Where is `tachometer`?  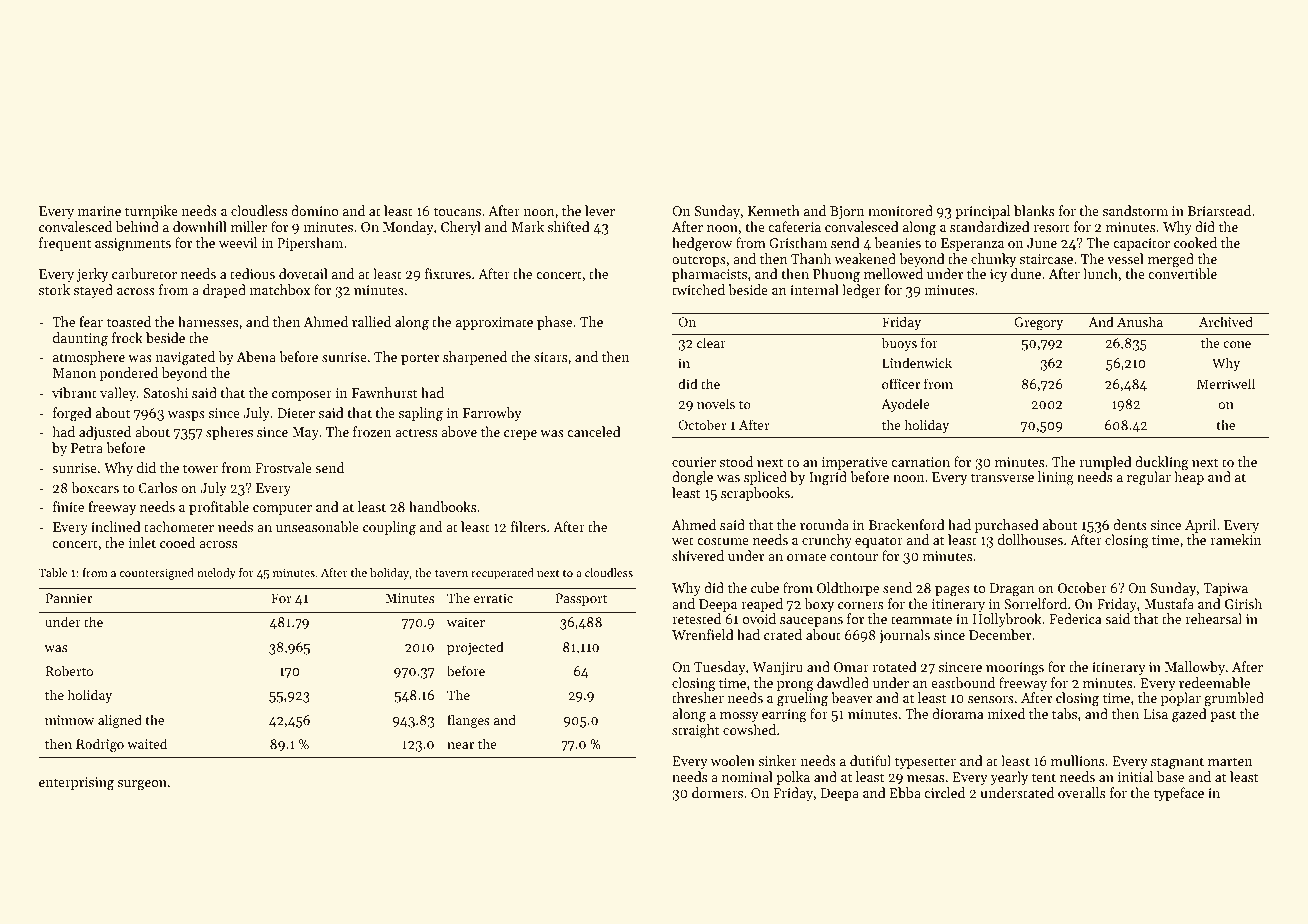
tachometer is located at coordinates (179, 526).
